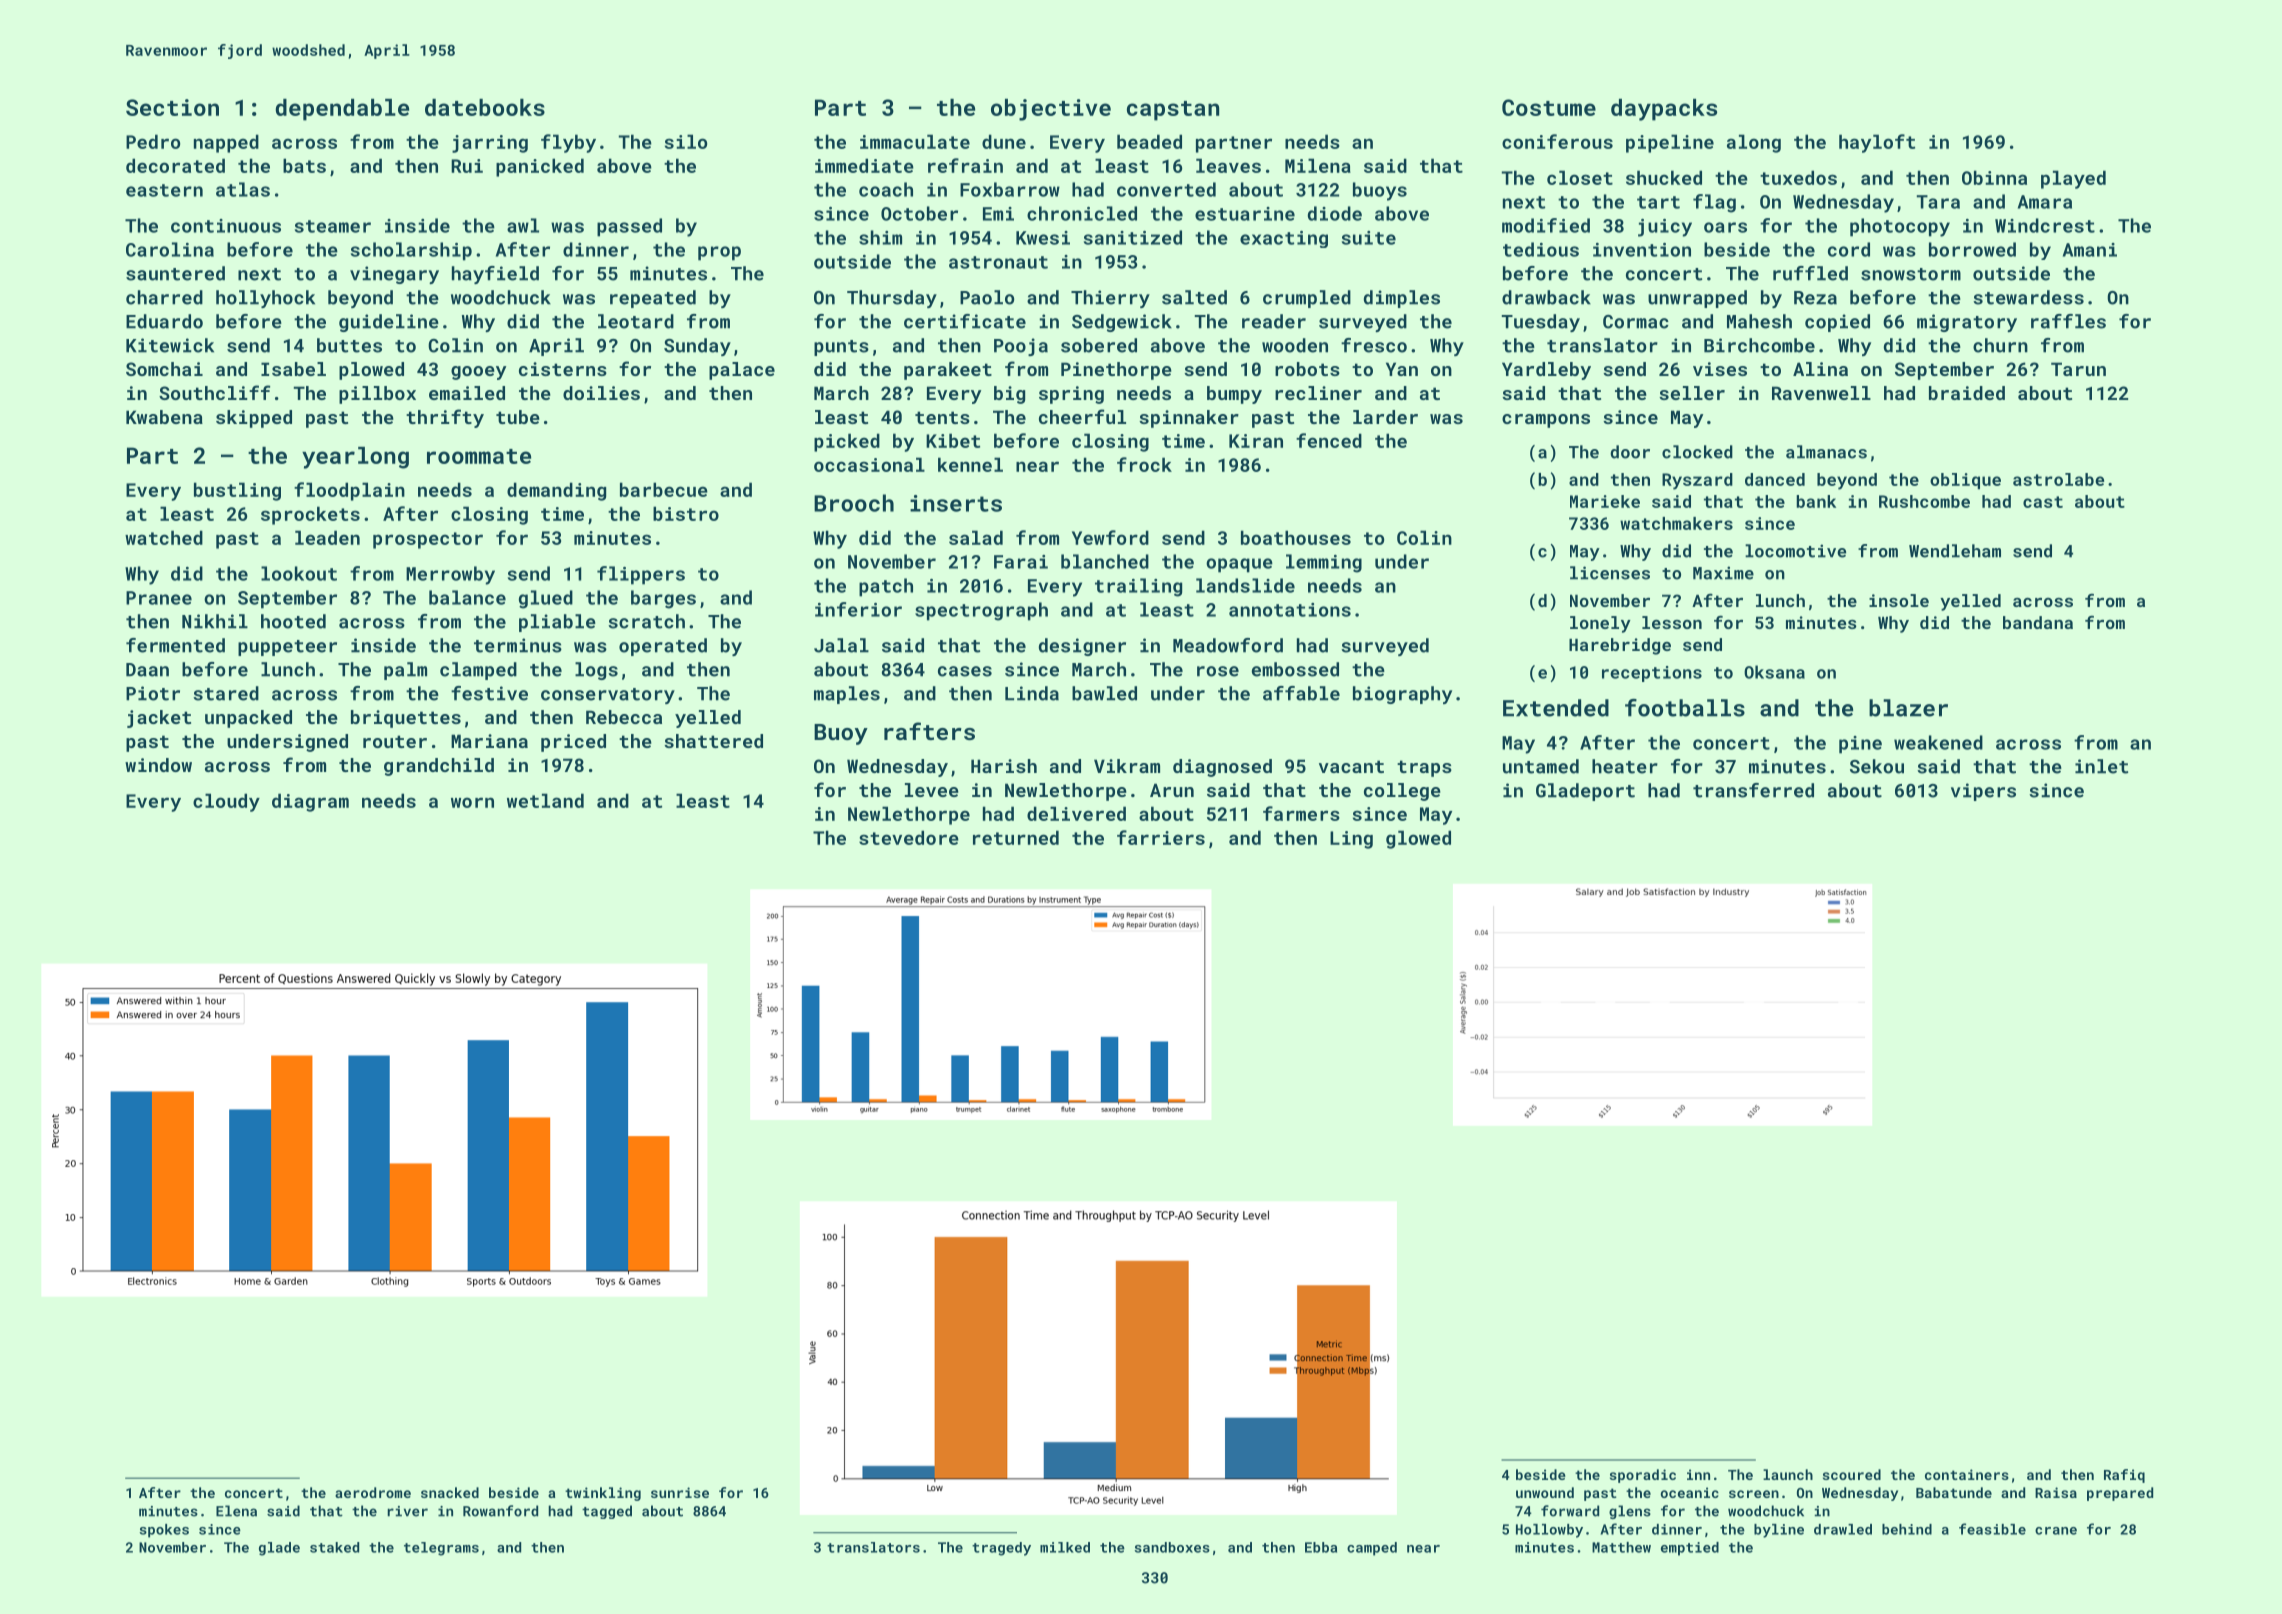  What do you see at coordinates (1788, 1474) in the document?
I see `launch` at bounding box center [1788, 1474].
